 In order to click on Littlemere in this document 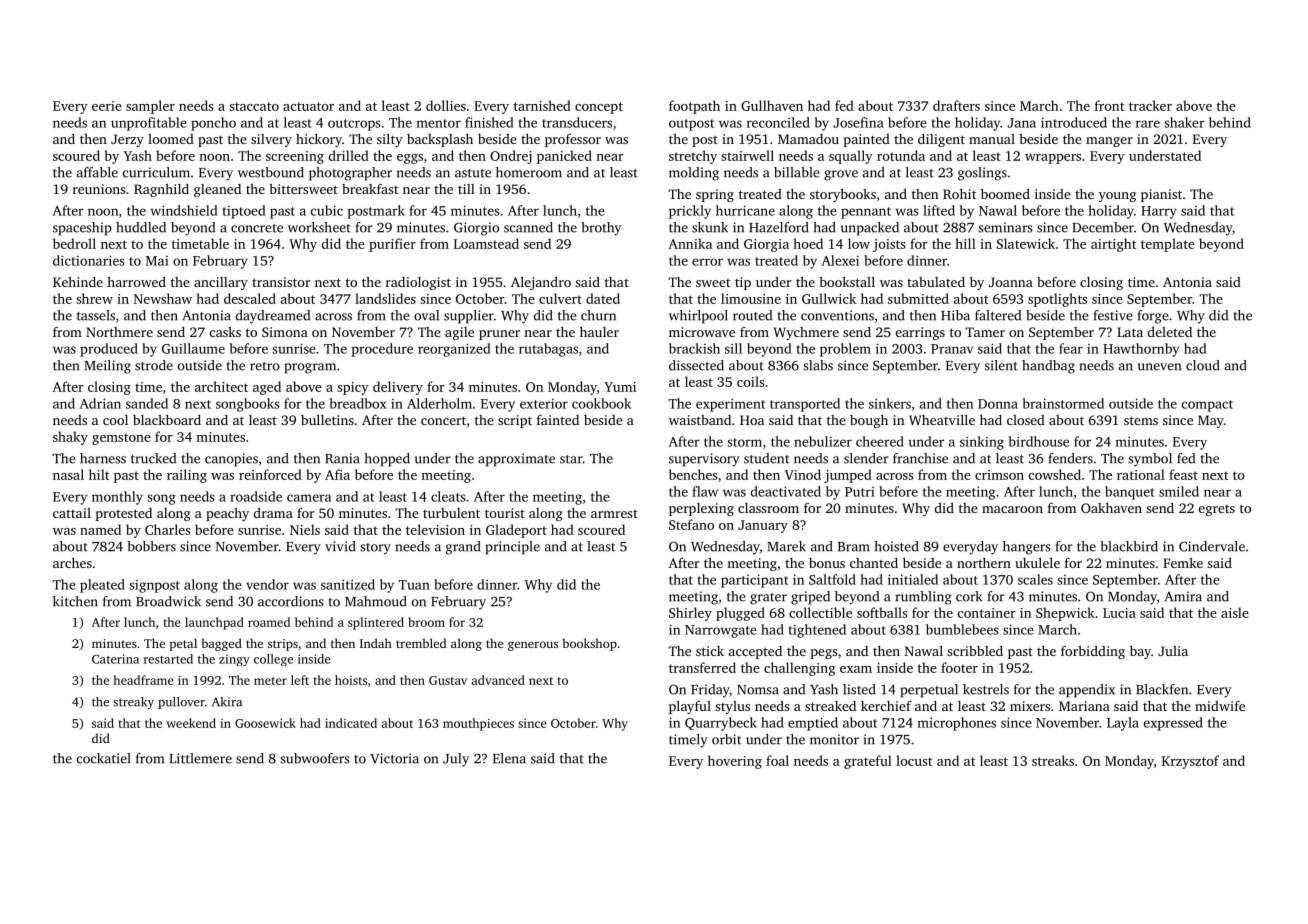, I will do `click(200, 758)`.
